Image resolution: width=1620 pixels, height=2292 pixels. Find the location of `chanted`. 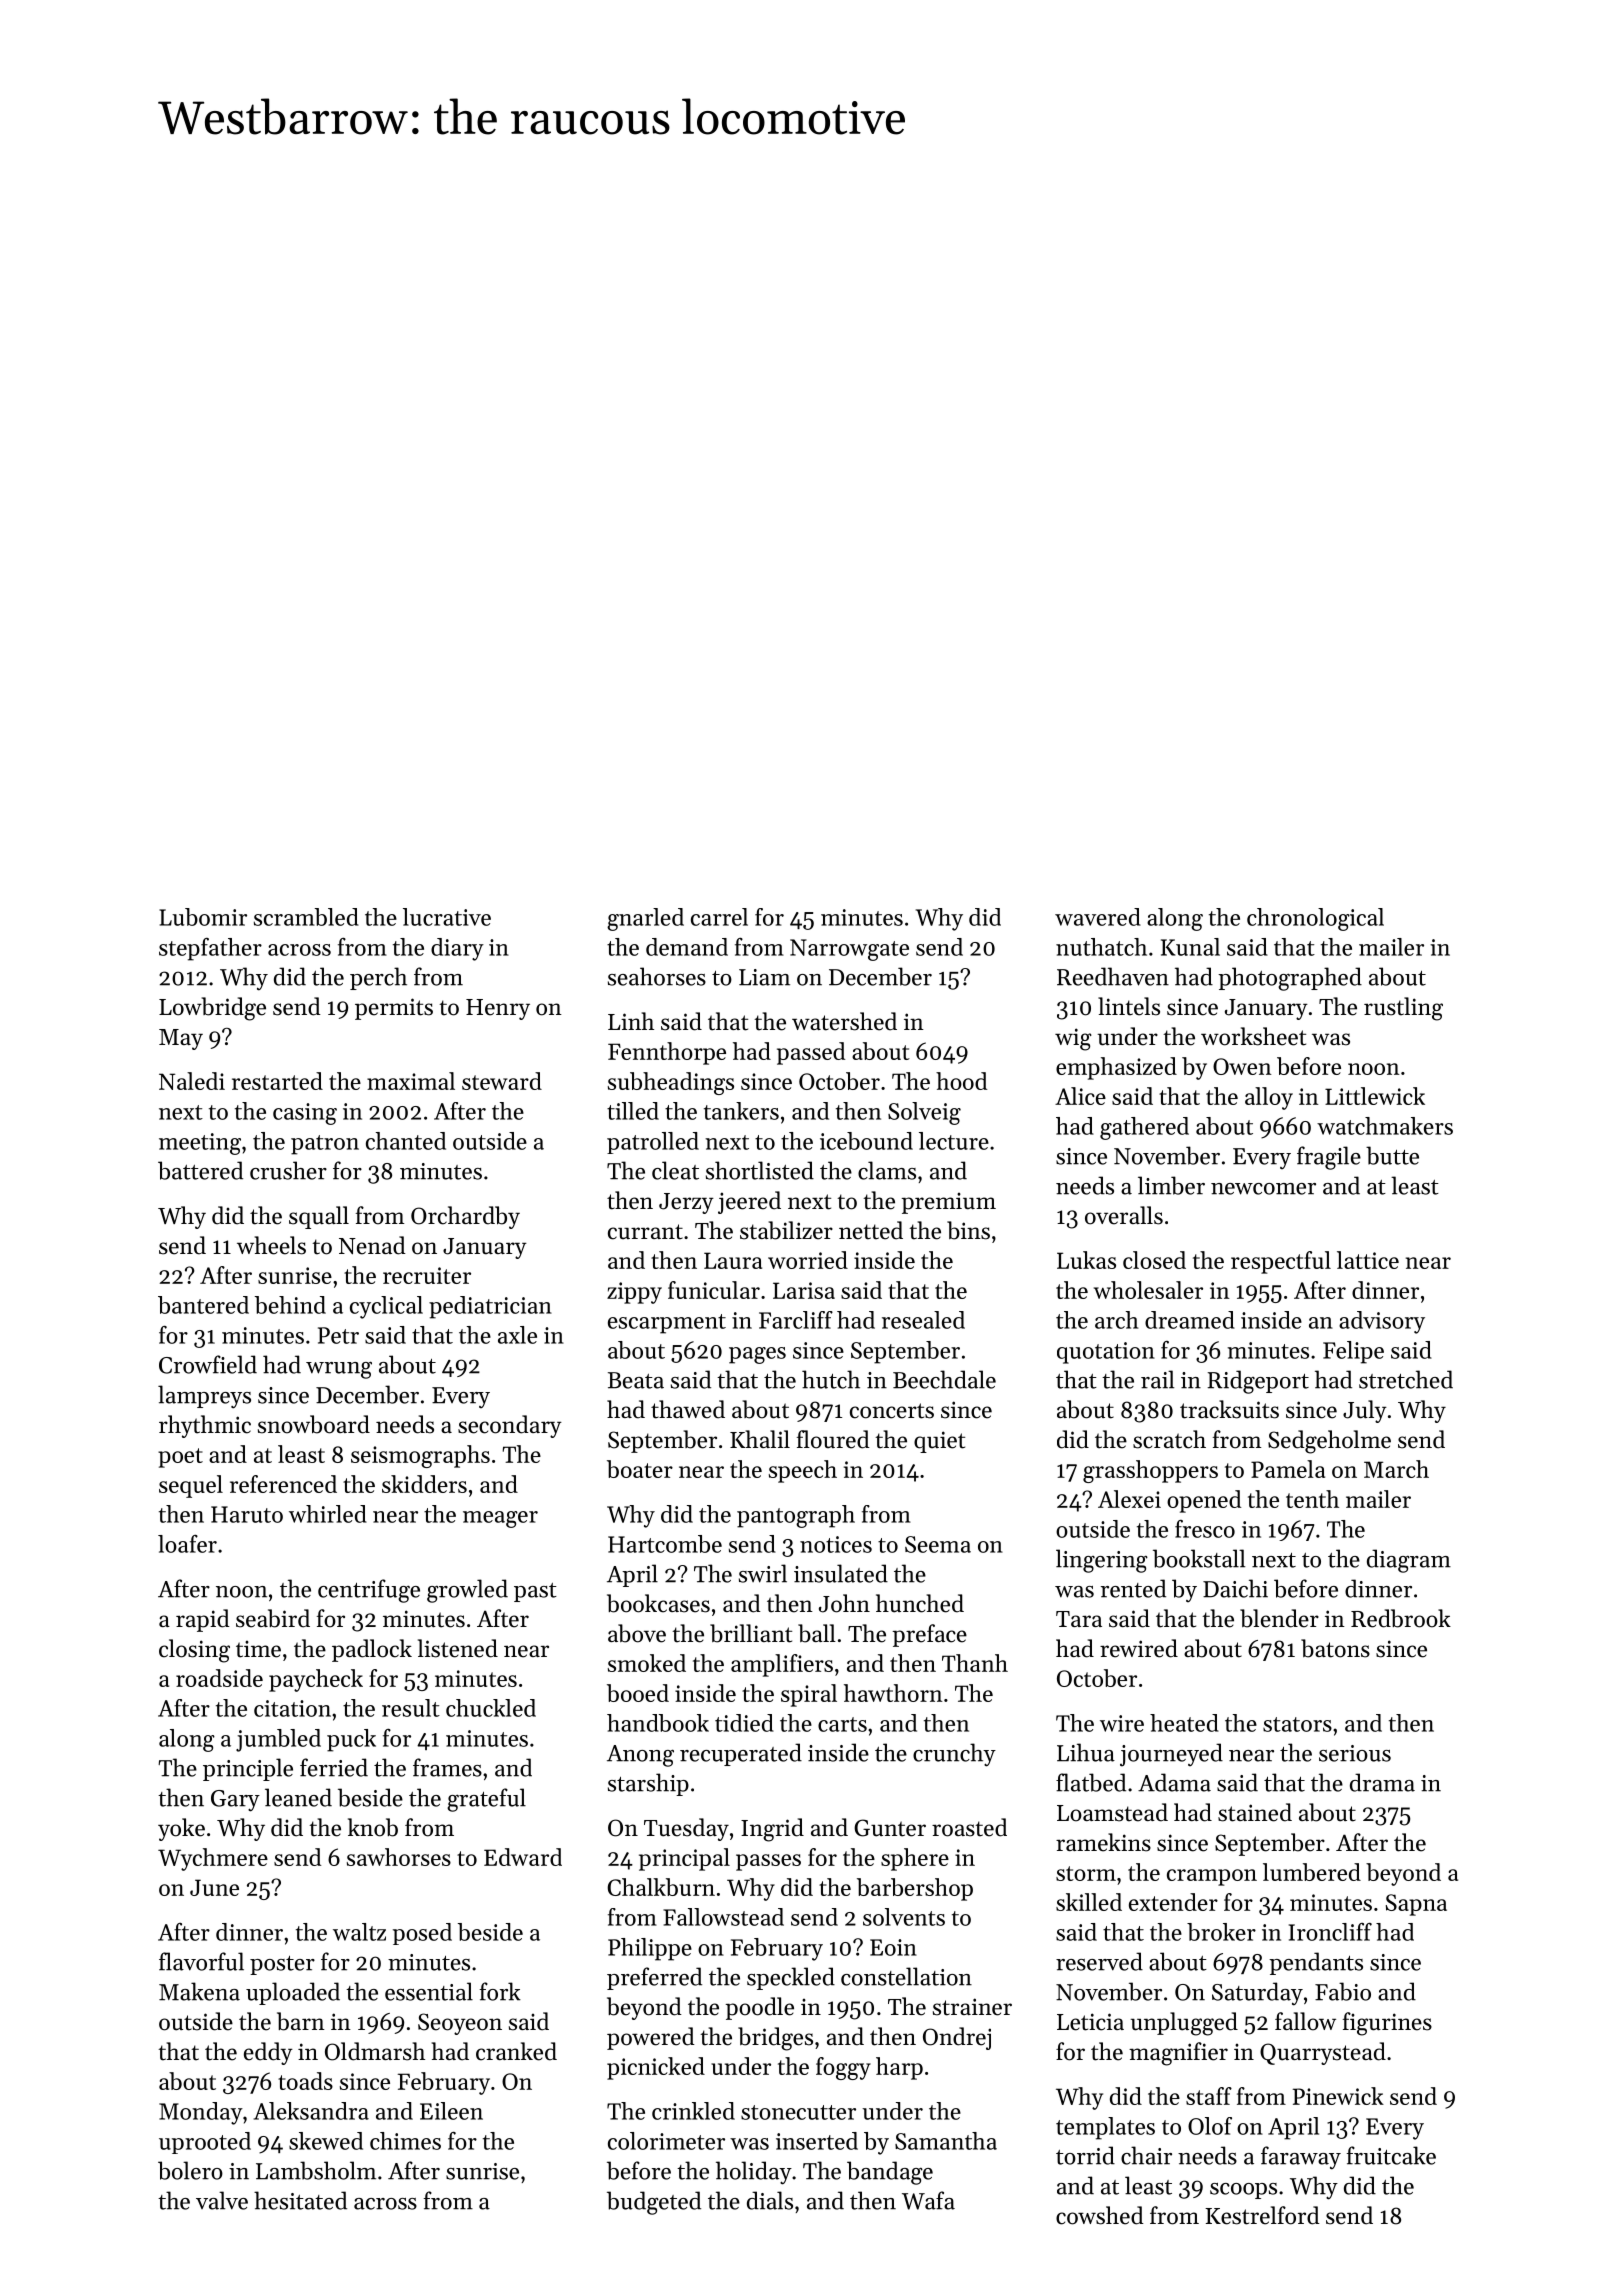

chanted is located at coordinates (406, 1141).
